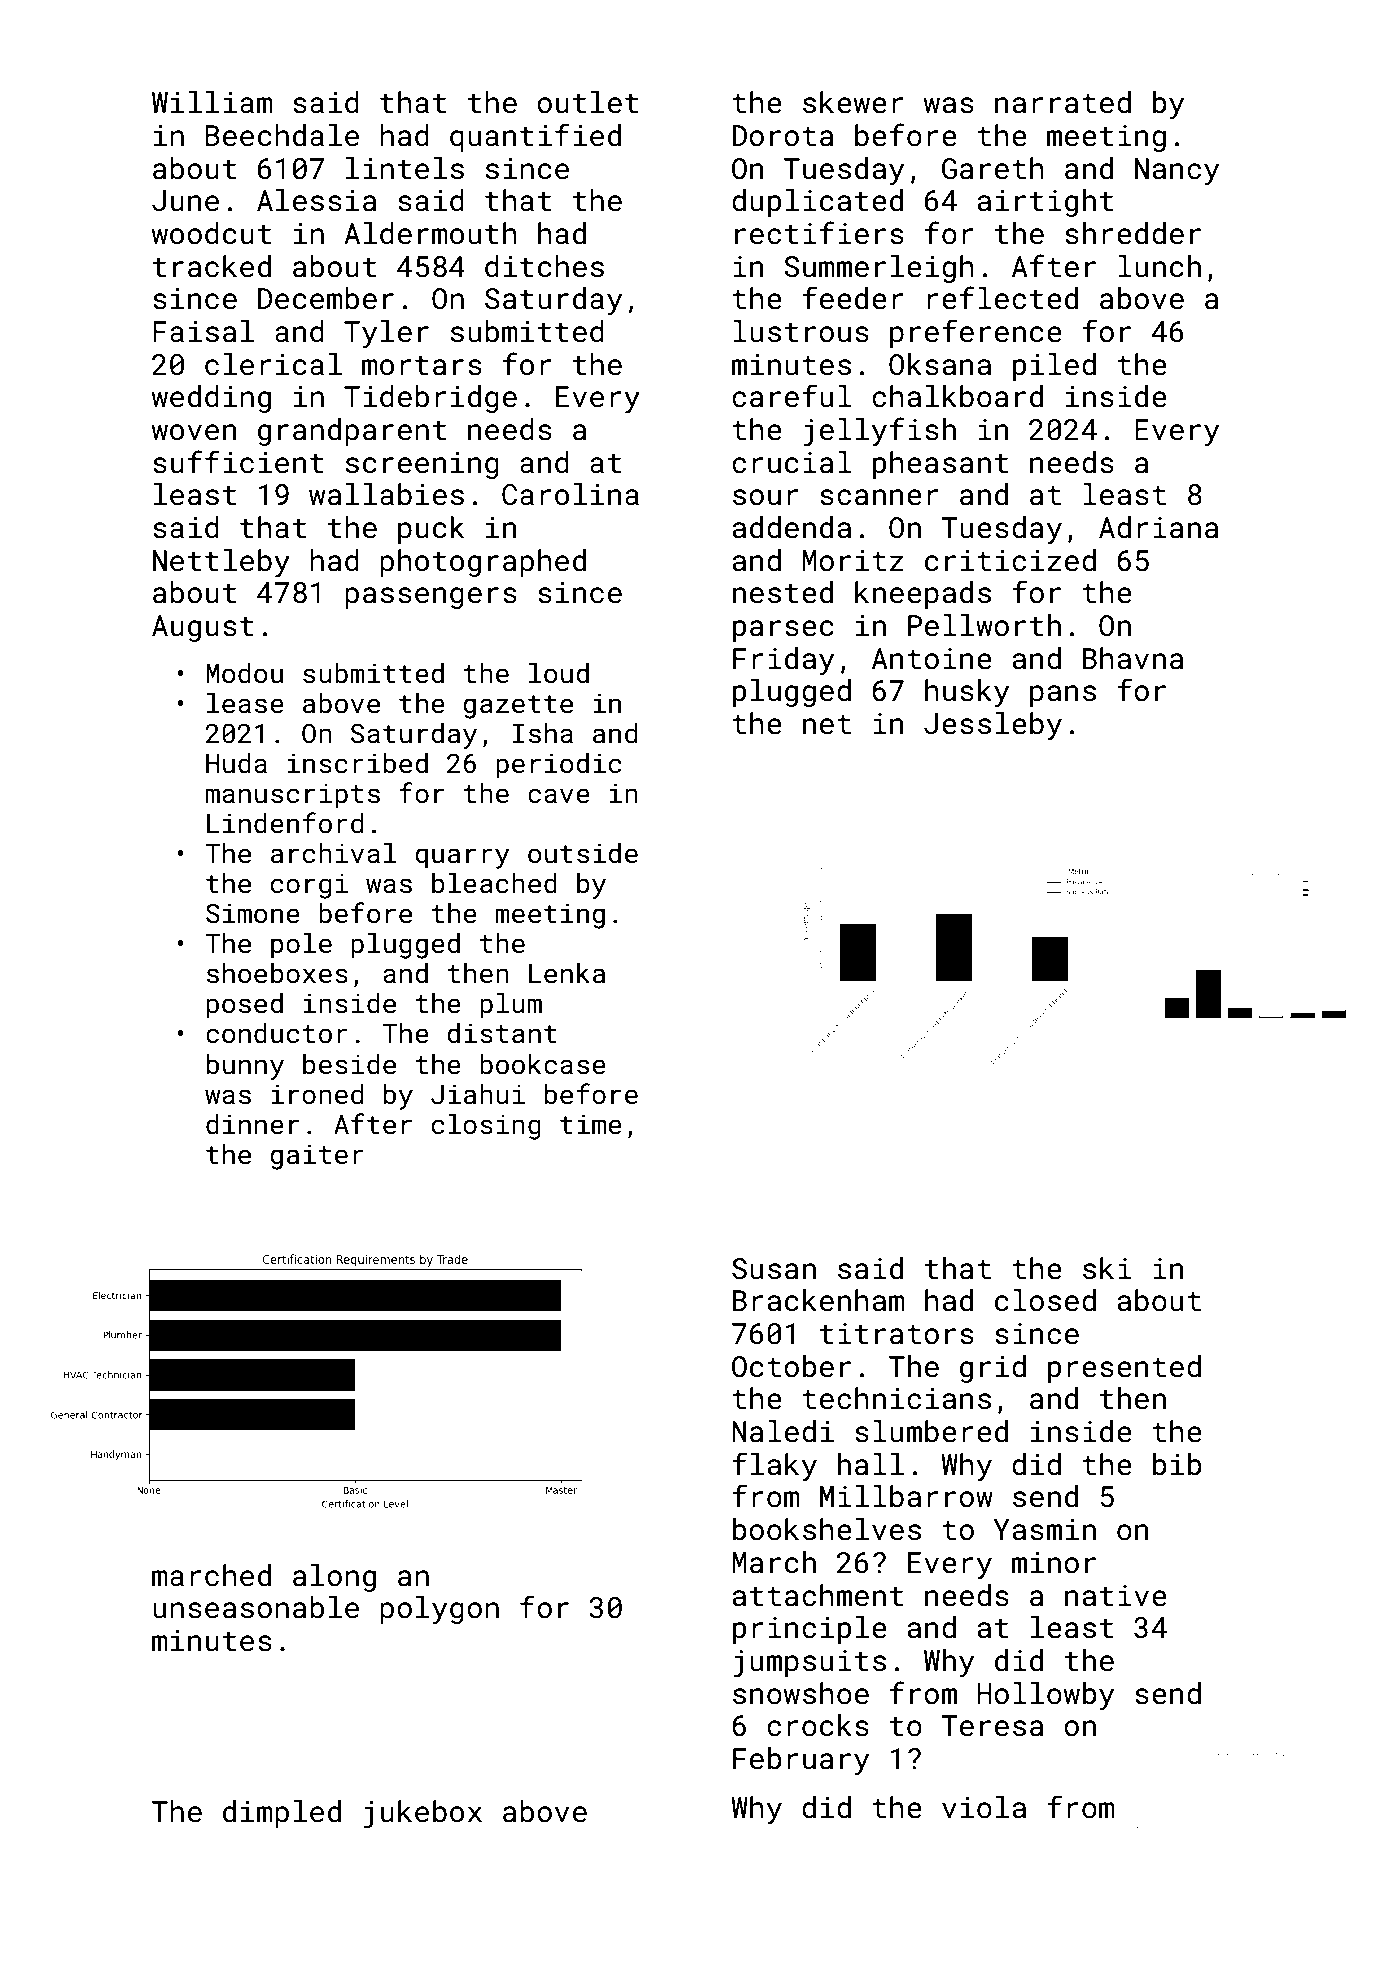 Image resolution: width=1386 pixels, height=1969 pixels. Describe the element at coordinates (273, 364) in the screenshot. I see `clerical` at that location.
